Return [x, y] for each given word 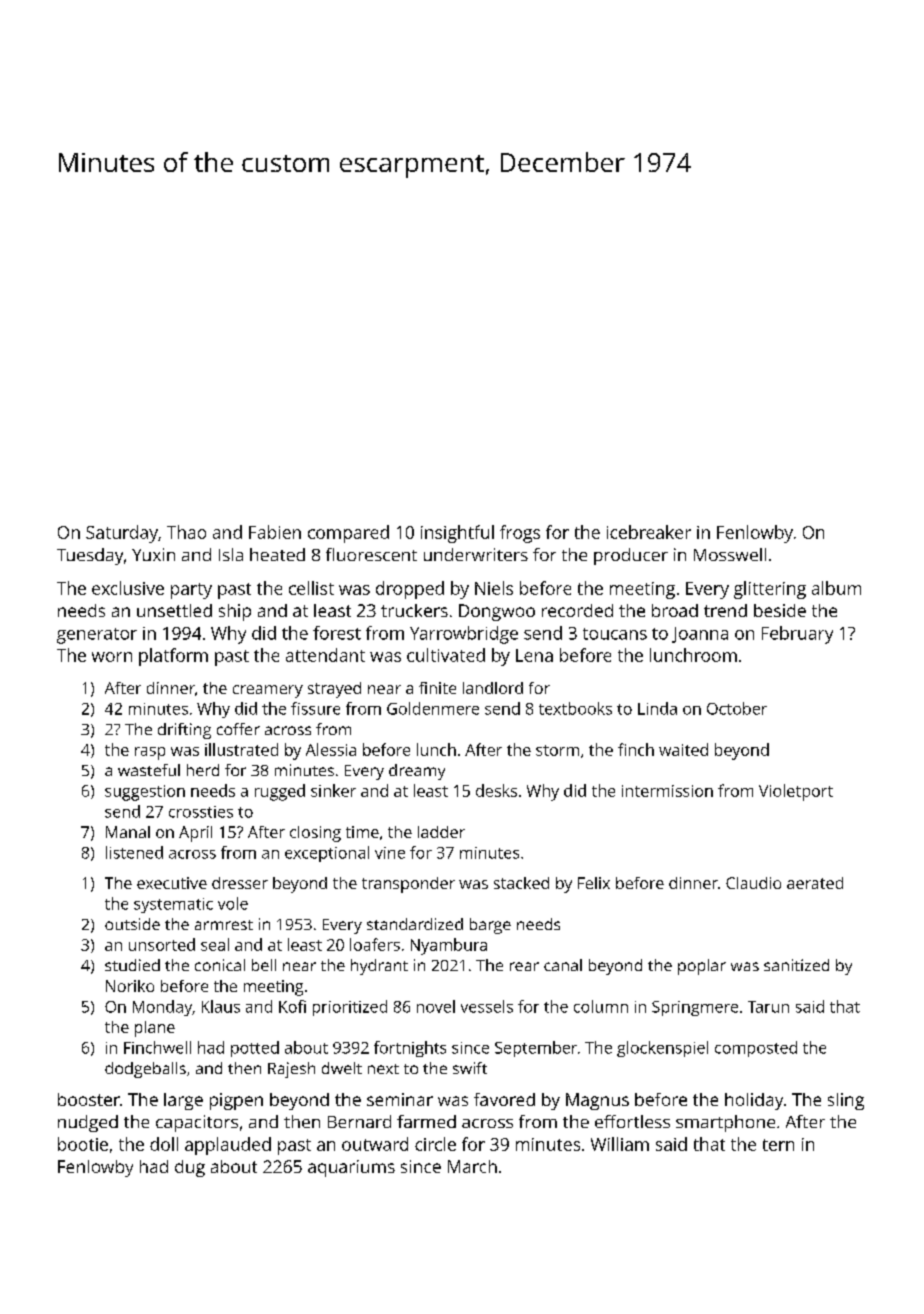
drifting [184, 731]
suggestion [145, 793]
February [797, 635]
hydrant [379, 967]
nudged [88, 1123]
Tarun [768, 1007]
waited [683, 749]
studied [132, 965]
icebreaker [649, 532]
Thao [186, 532]
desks [496, 790]
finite [437, 688]
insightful [457, 534]
